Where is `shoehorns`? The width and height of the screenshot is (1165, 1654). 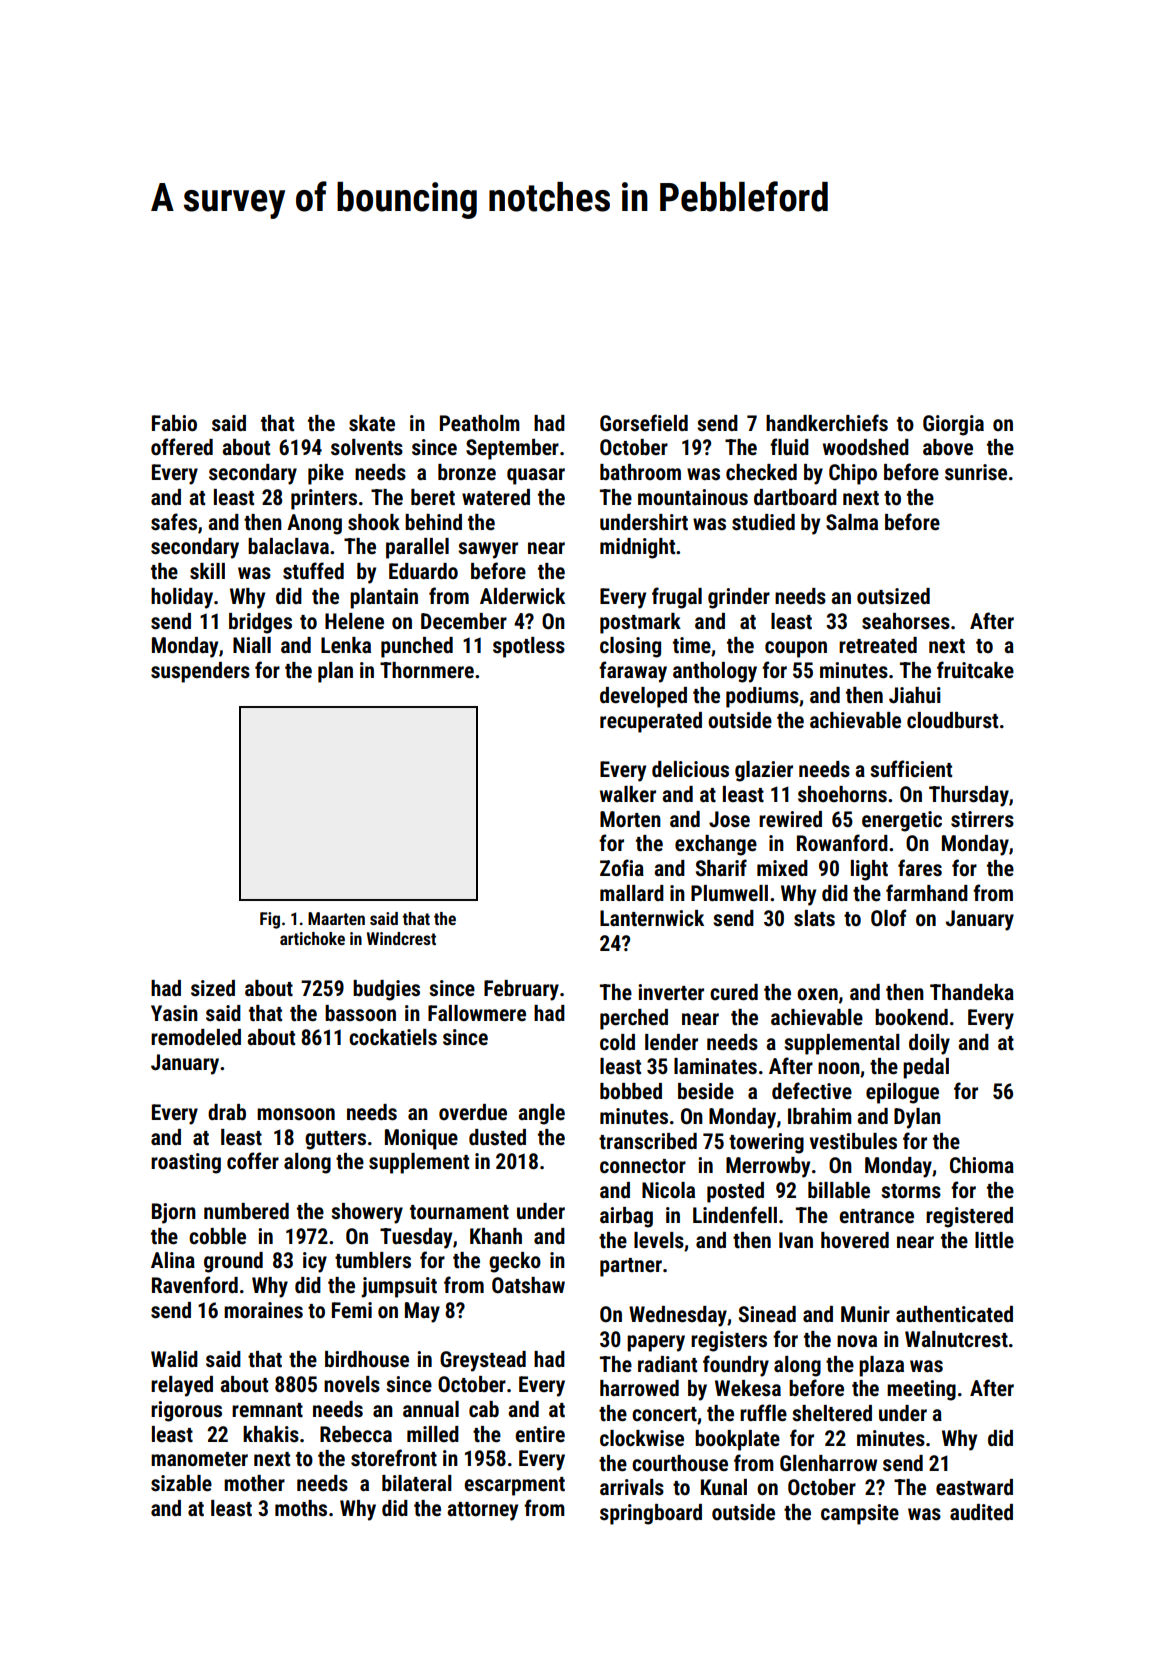
shoehorns is located at coordinates (842, 794).
